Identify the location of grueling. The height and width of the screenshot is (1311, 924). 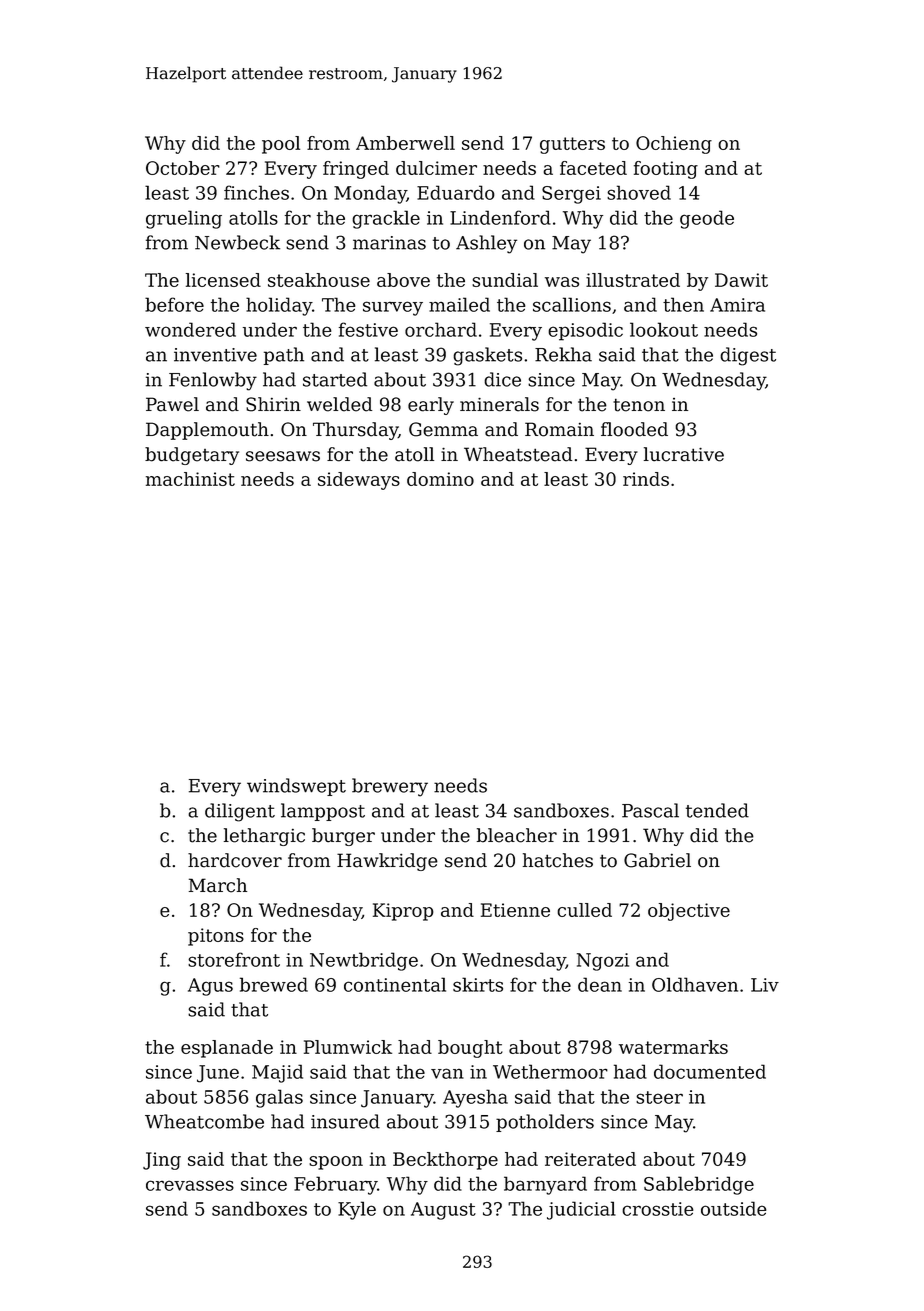
(184, 219).
